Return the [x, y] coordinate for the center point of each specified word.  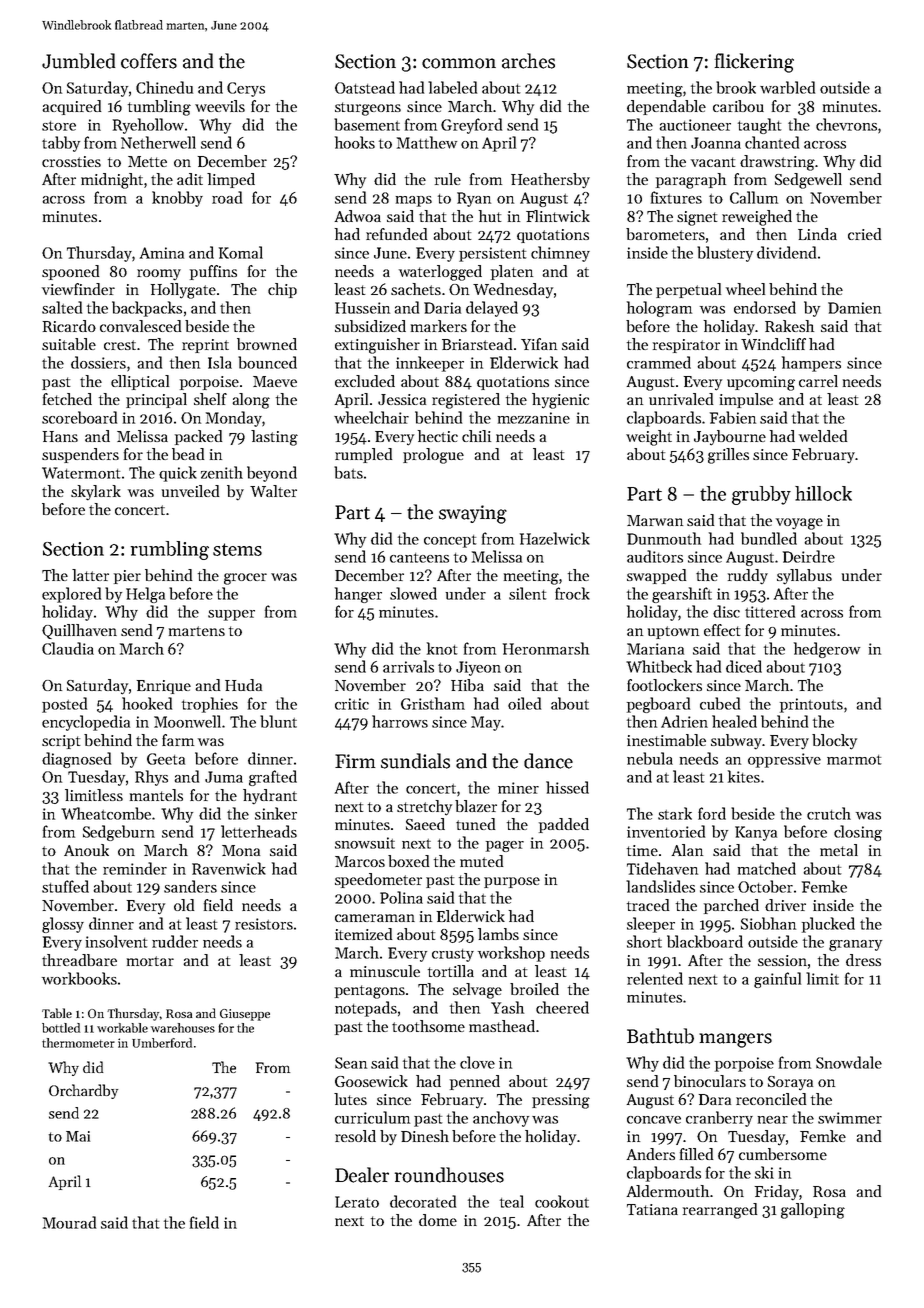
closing [858, 833]
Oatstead [365, 87]
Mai [78, 1136]
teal [512, 1201]
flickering [754, 63]
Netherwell [158, 142]
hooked [147, 703]
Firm [355, 761]
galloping [813, 1211]
